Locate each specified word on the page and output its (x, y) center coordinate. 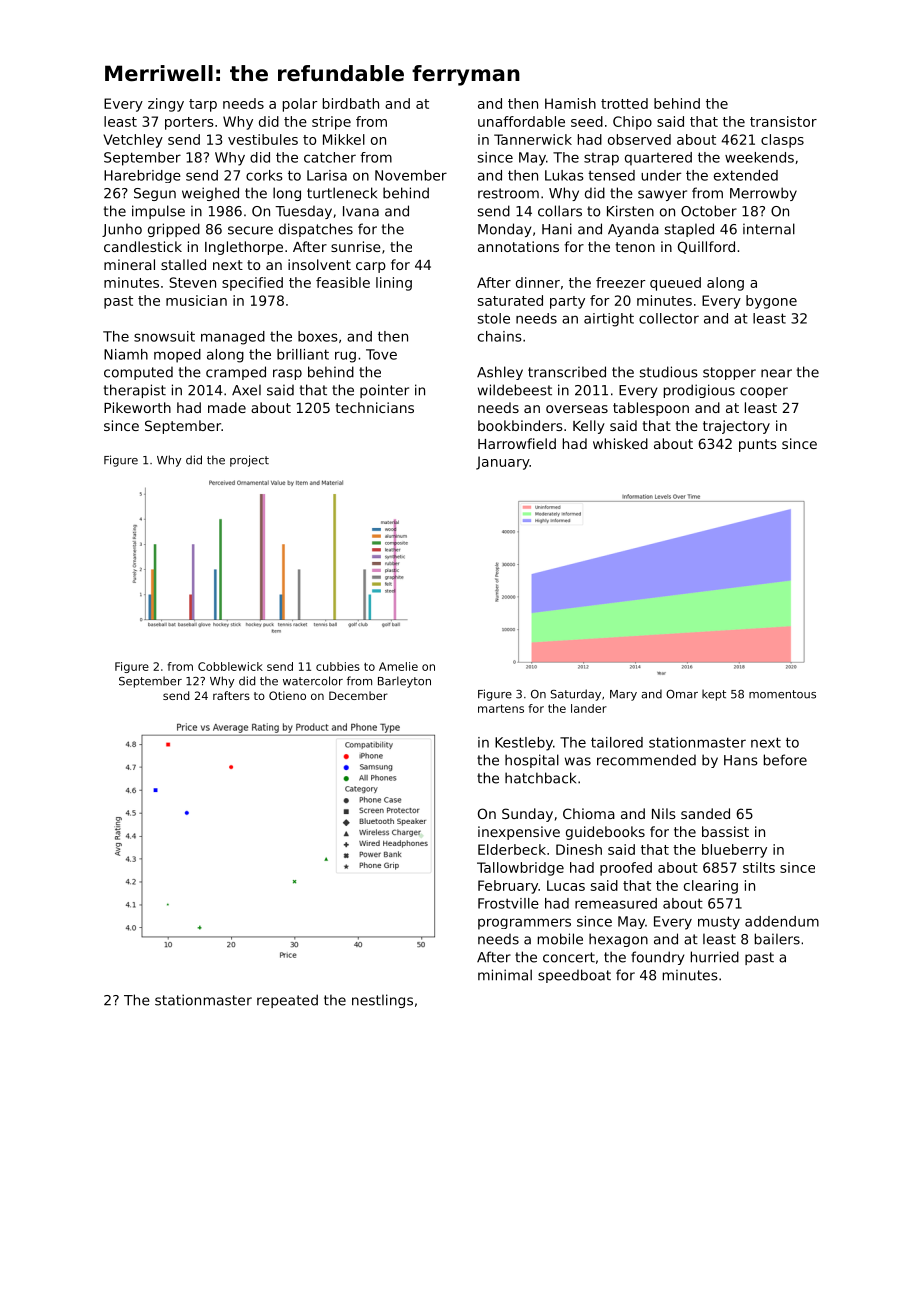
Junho (122, 230)
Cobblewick (230, 666)
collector (669, 318)
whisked (620, 443)
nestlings (382, 1001)
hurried (715, 957)
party (567, 302)
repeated (287, 1001)
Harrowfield (517, 443)
